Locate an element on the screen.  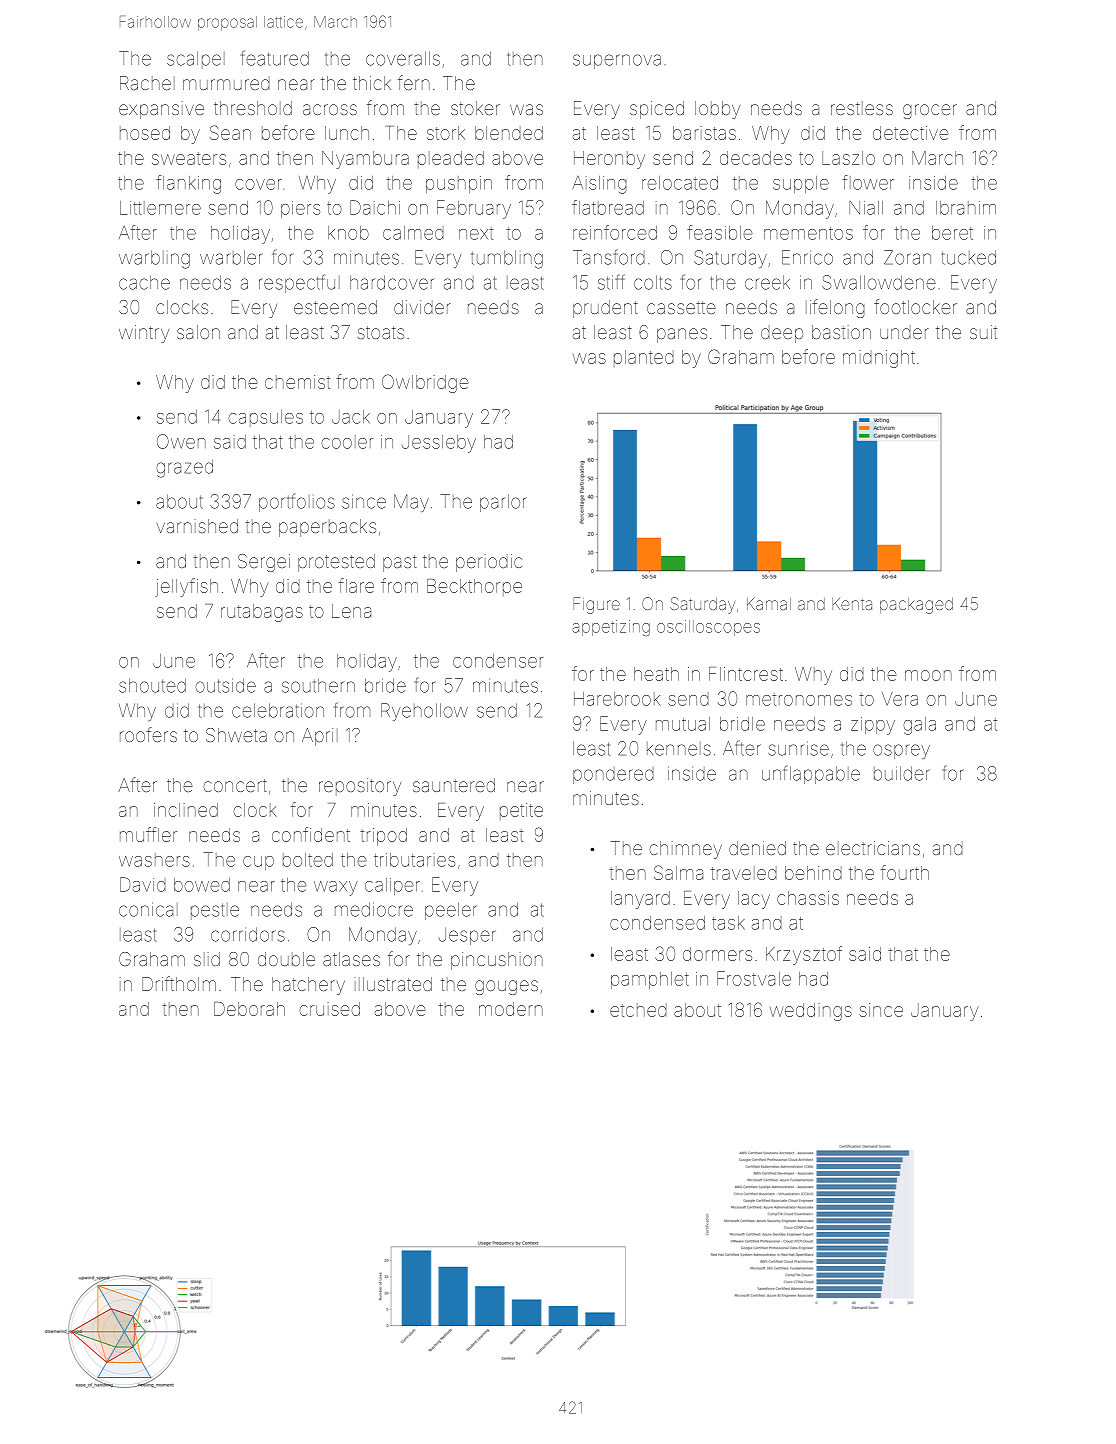
supernova is located at coordinates (617, 61).
